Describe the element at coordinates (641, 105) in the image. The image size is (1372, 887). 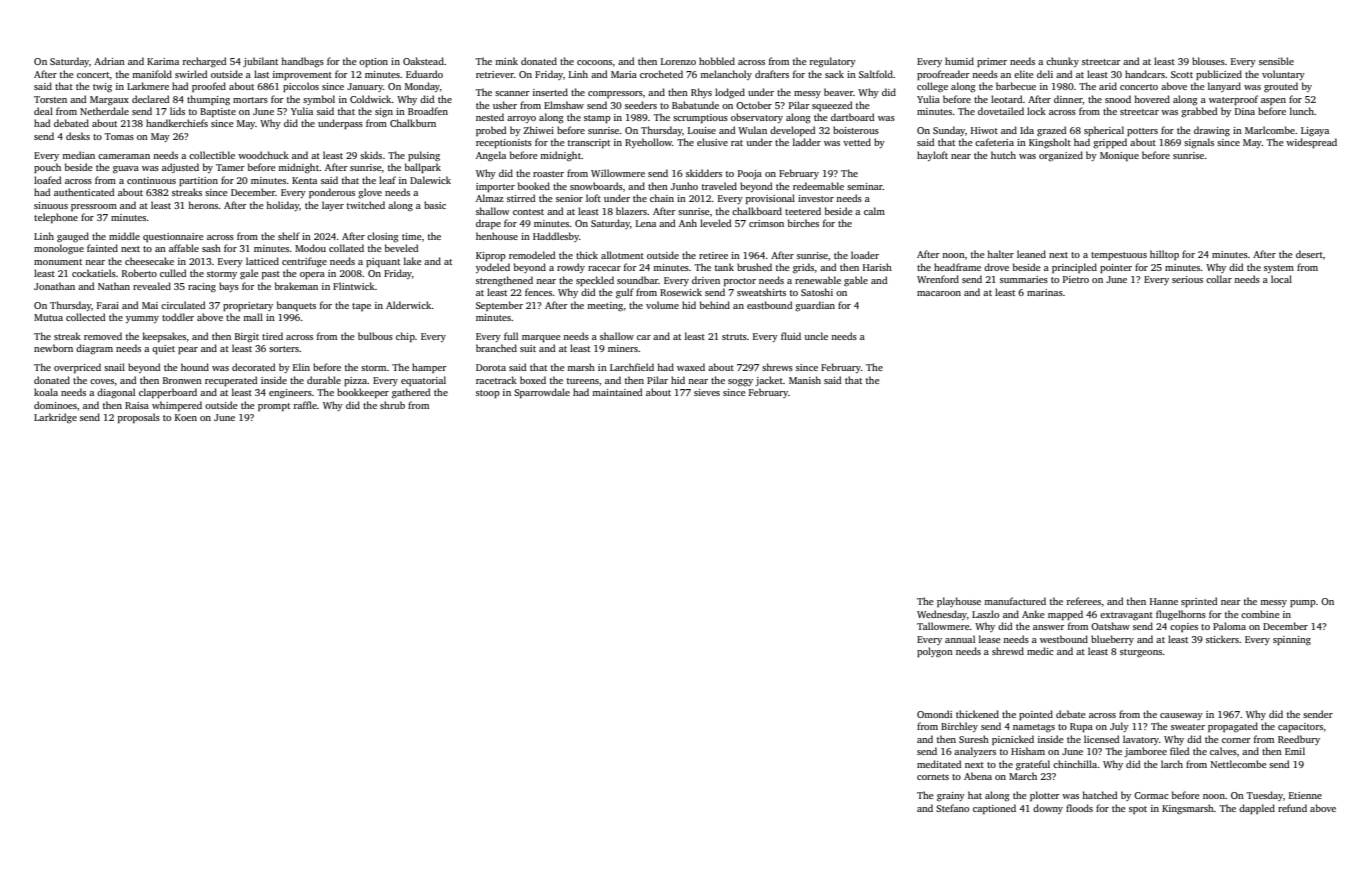
I see `seeders` at that location.
